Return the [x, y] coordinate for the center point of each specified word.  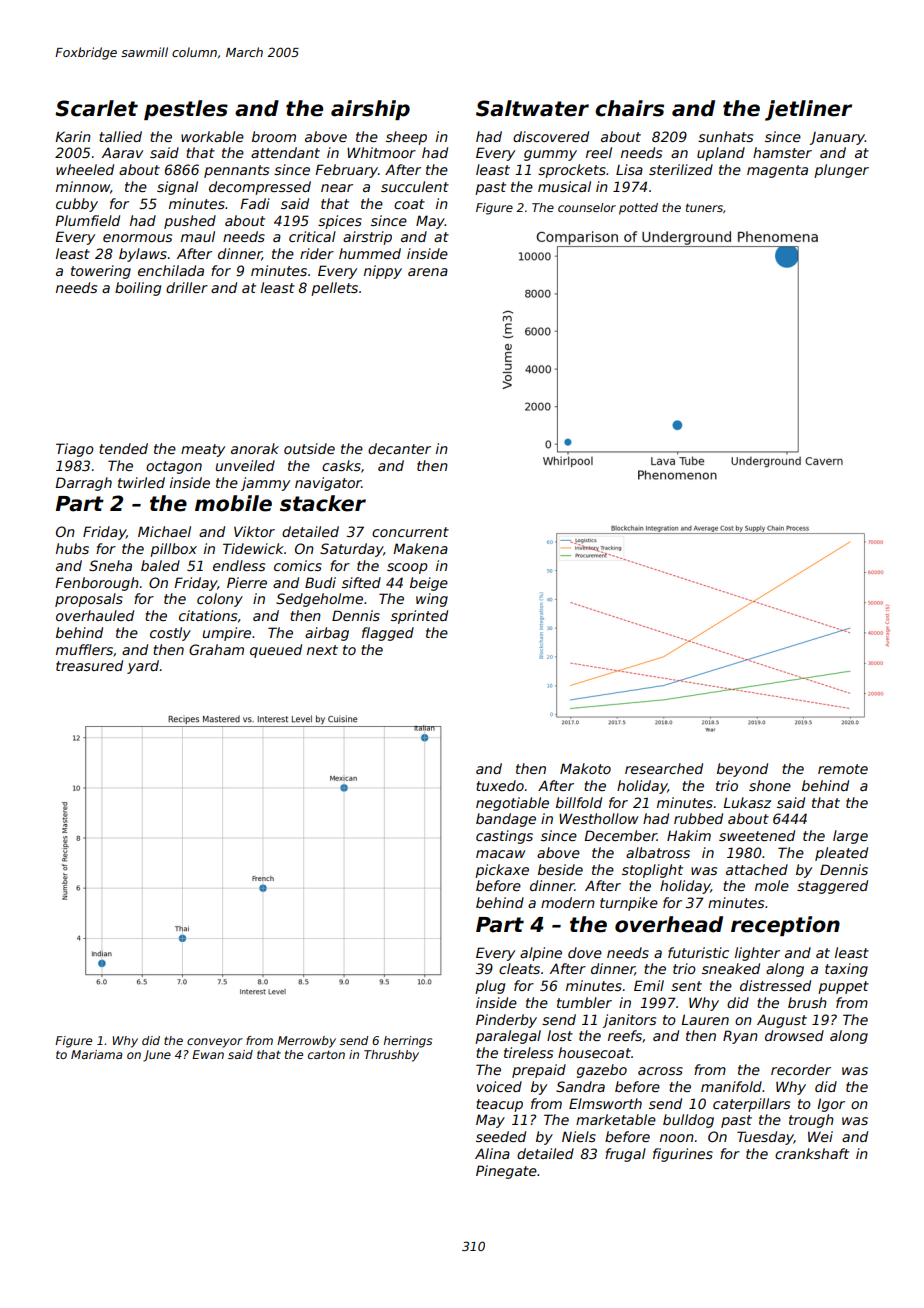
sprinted [419, 617]
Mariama [96, 1054]
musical [564, 186]
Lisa [629, 169]
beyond [742, 770]
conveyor [215, 1043]
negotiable [512, 804]
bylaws [143, 255]
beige [429, 584]
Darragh [83, 484]
